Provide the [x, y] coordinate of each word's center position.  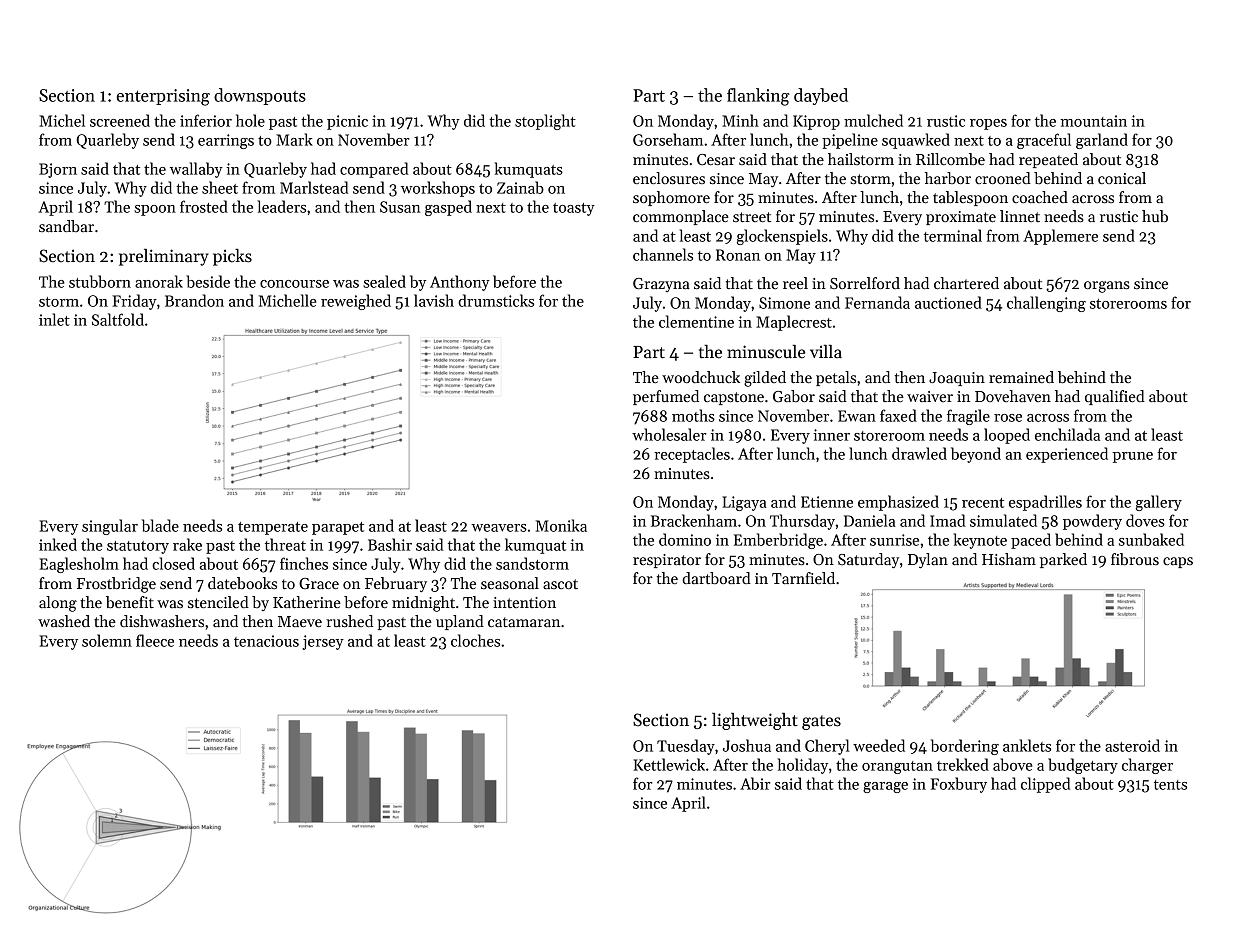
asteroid [1132, 745]
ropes [988, 124]
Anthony [460, 283]
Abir [755, 783]
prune [1133, 457]
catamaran [524, 622]
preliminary [164, 257]
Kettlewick [669, 764]
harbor [948, 178]
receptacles [692, 455]
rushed [349, 621]
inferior [206, 120]
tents [1170, 785]
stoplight [545, 122]
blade [160, 525]
